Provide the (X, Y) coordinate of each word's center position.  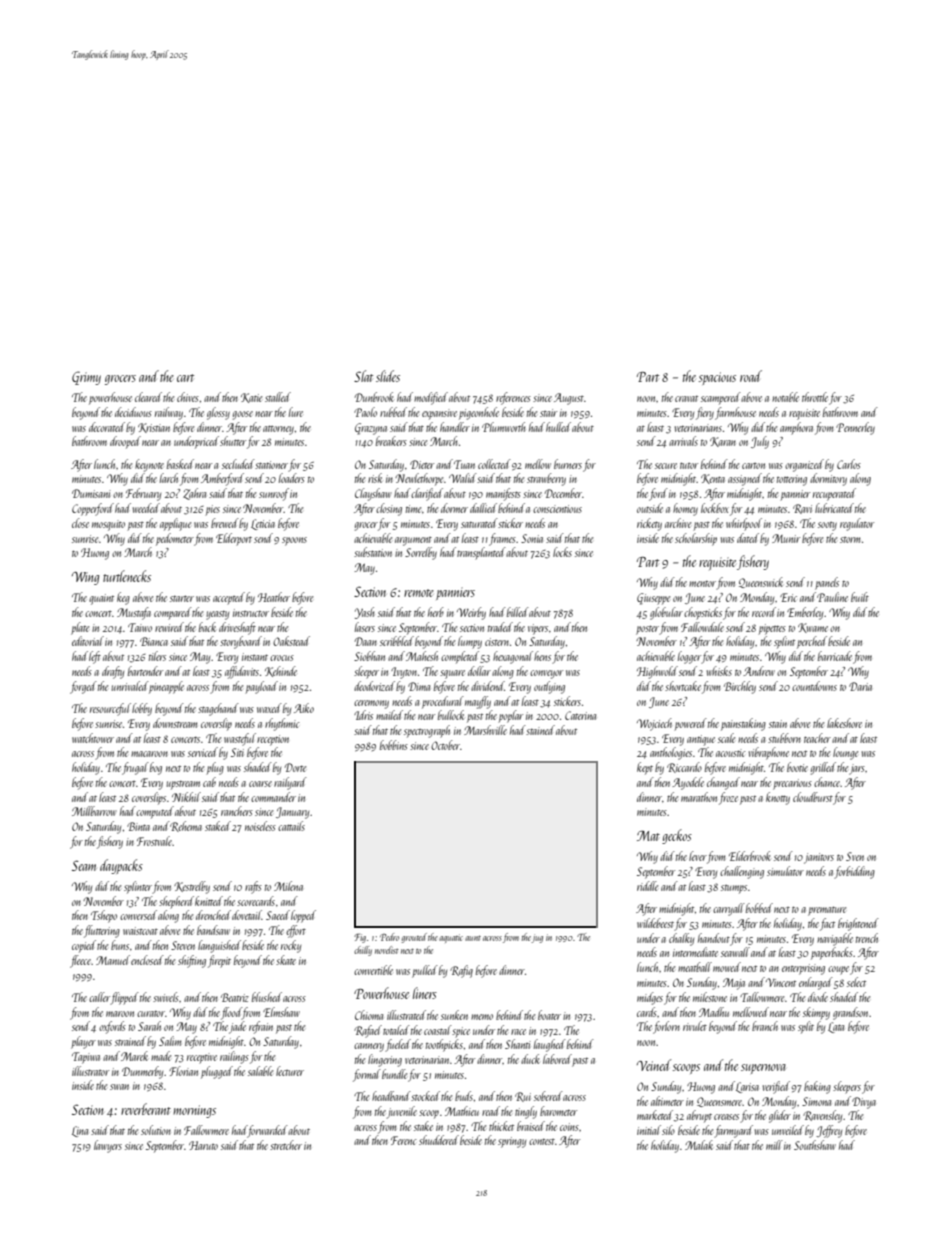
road (751, 376)
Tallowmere (762, 997)
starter (182, 598)
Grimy (86, 378)
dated (748, 538)
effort (296, 931)
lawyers (108, 1146)
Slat (363, 376)
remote (419, 593)
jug (537, 938)
